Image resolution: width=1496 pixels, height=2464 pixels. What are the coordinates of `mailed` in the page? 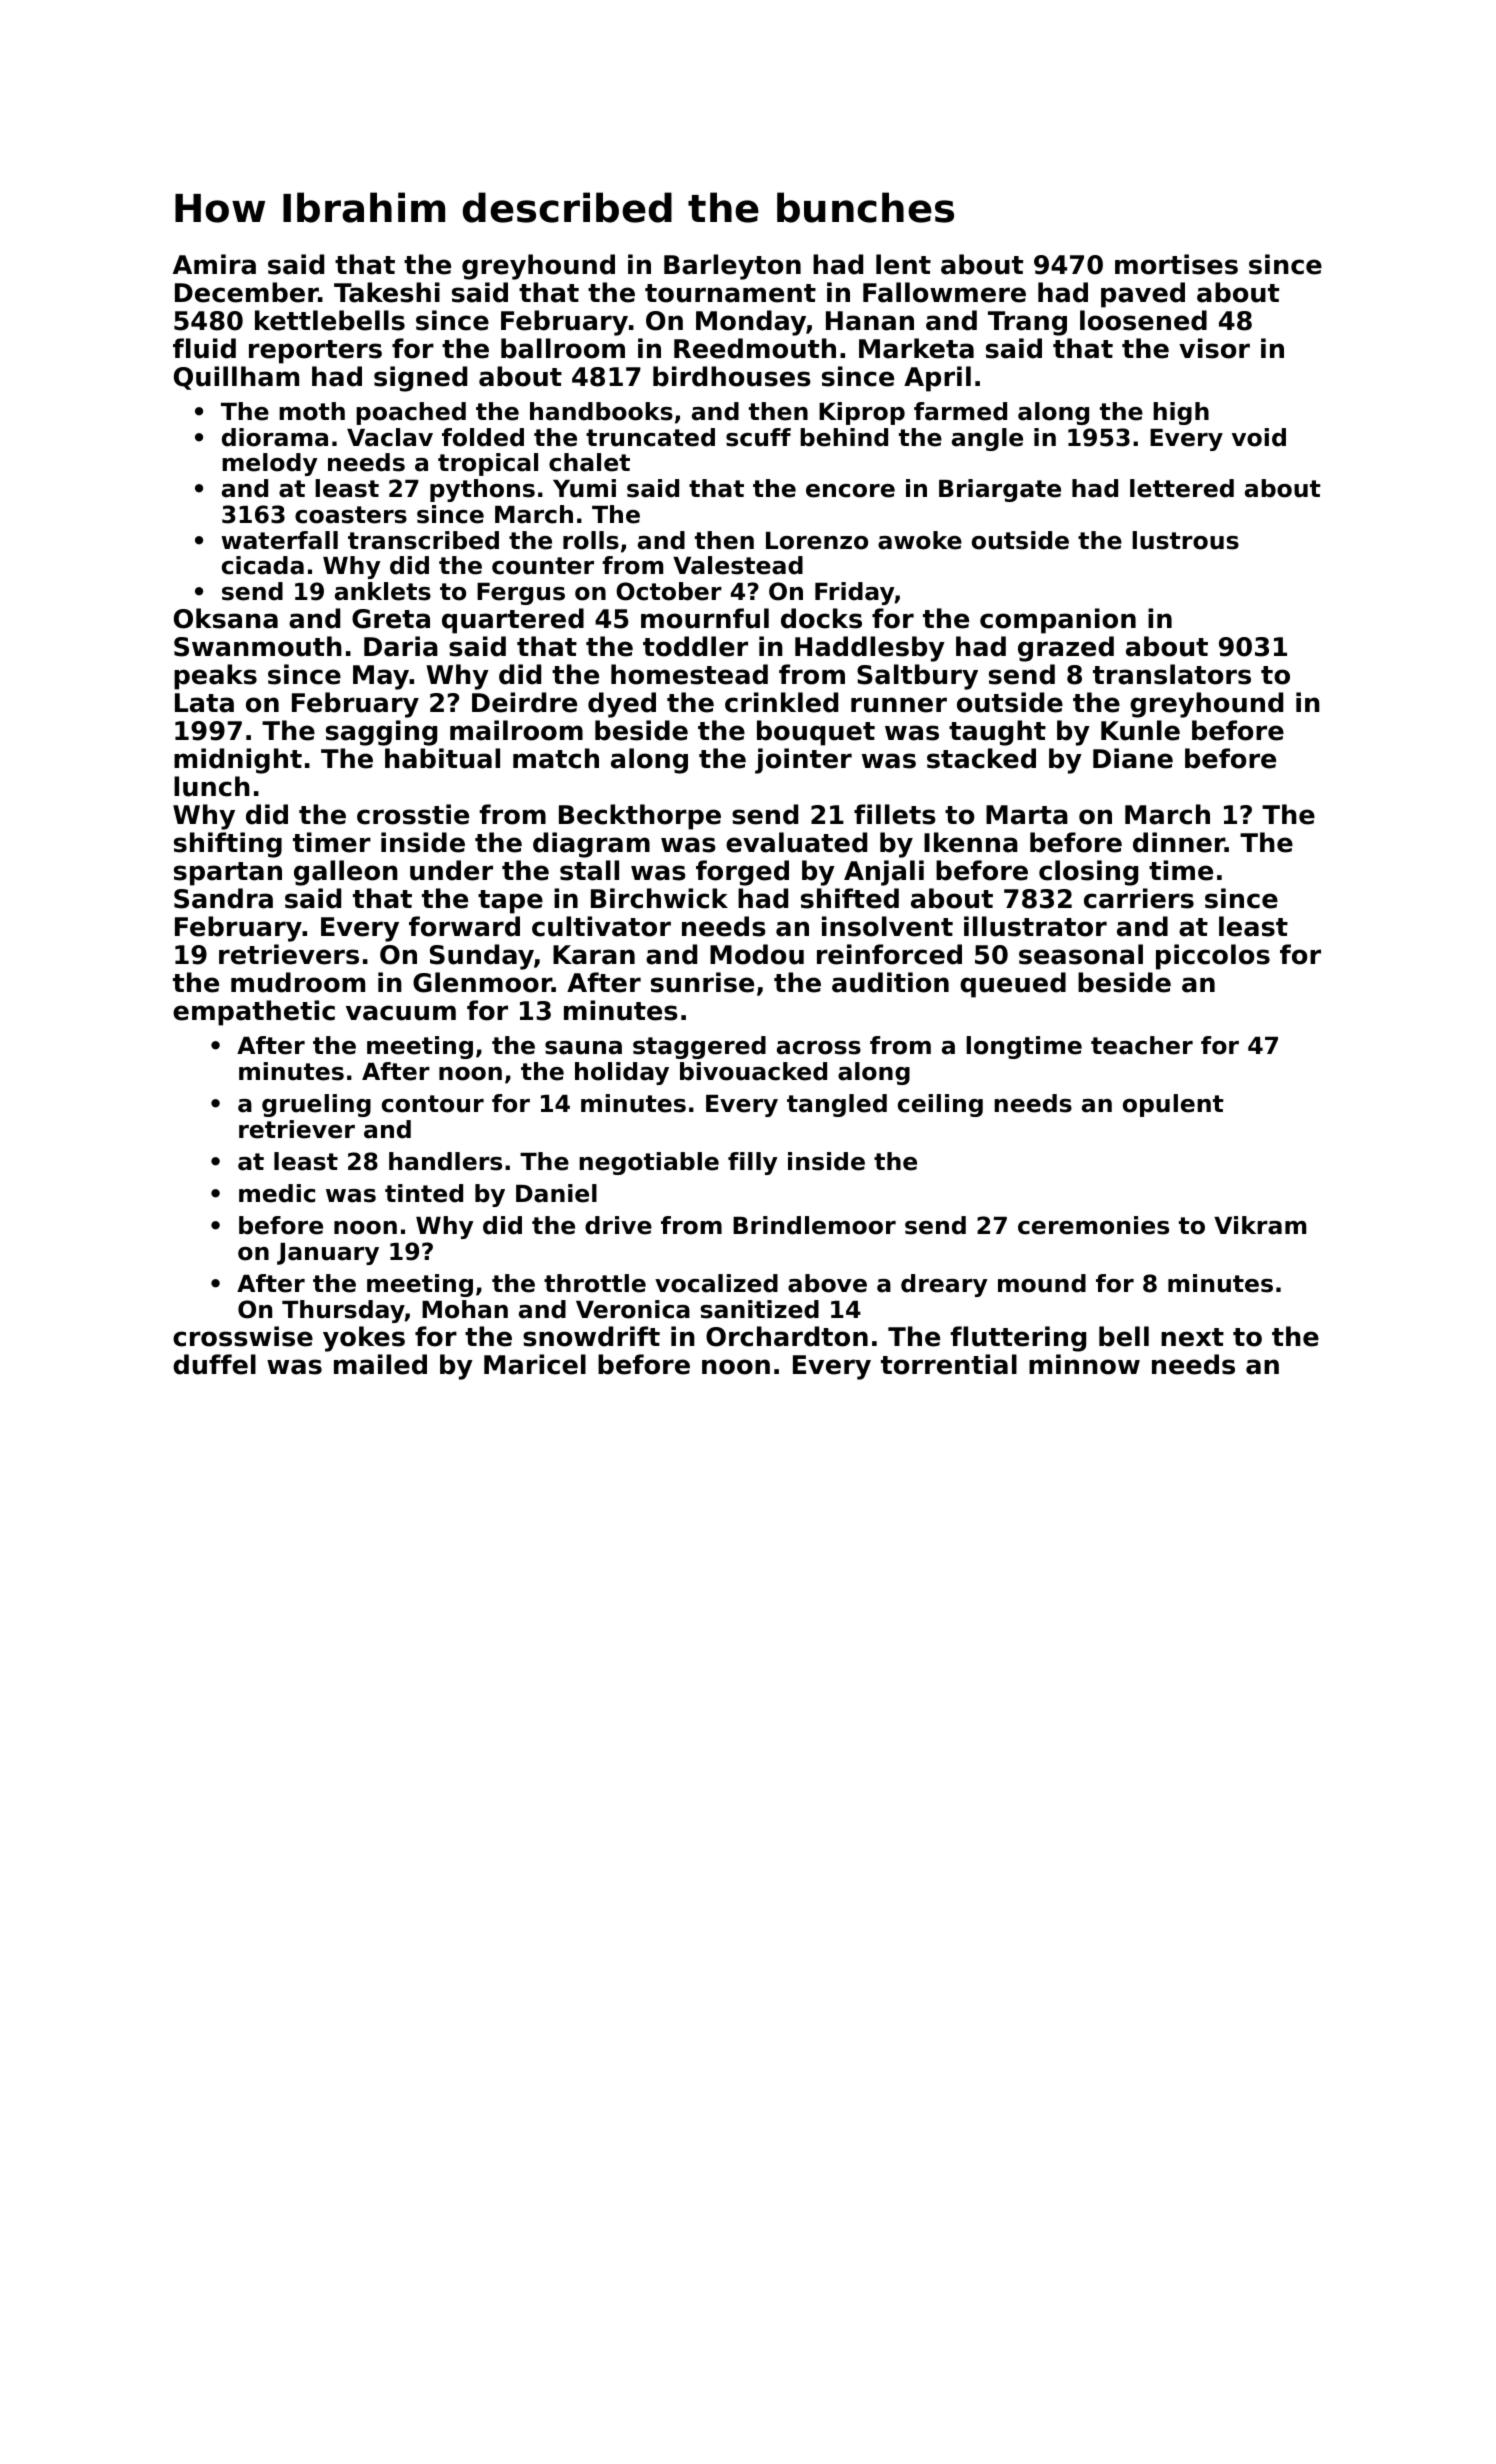 It's located at (380, 1364).
